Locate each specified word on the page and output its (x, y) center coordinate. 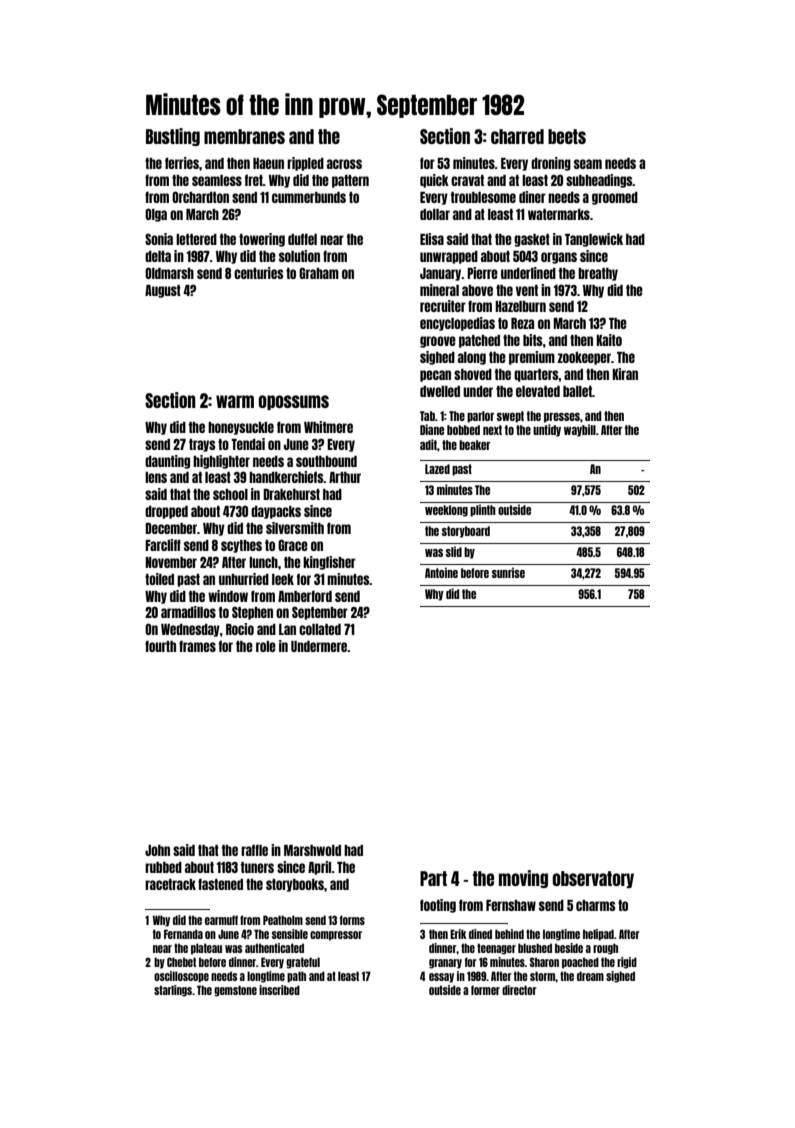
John (157, 850)
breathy (598, 274)
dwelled (440, 391)
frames (197, 646)
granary (445, 964)
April (320, 868)
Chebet (181, 962)
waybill (580, 430)
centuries (258, 273)
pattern (350, 181)
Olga (156, 215)
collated (320, 629)
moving (523, 879)
